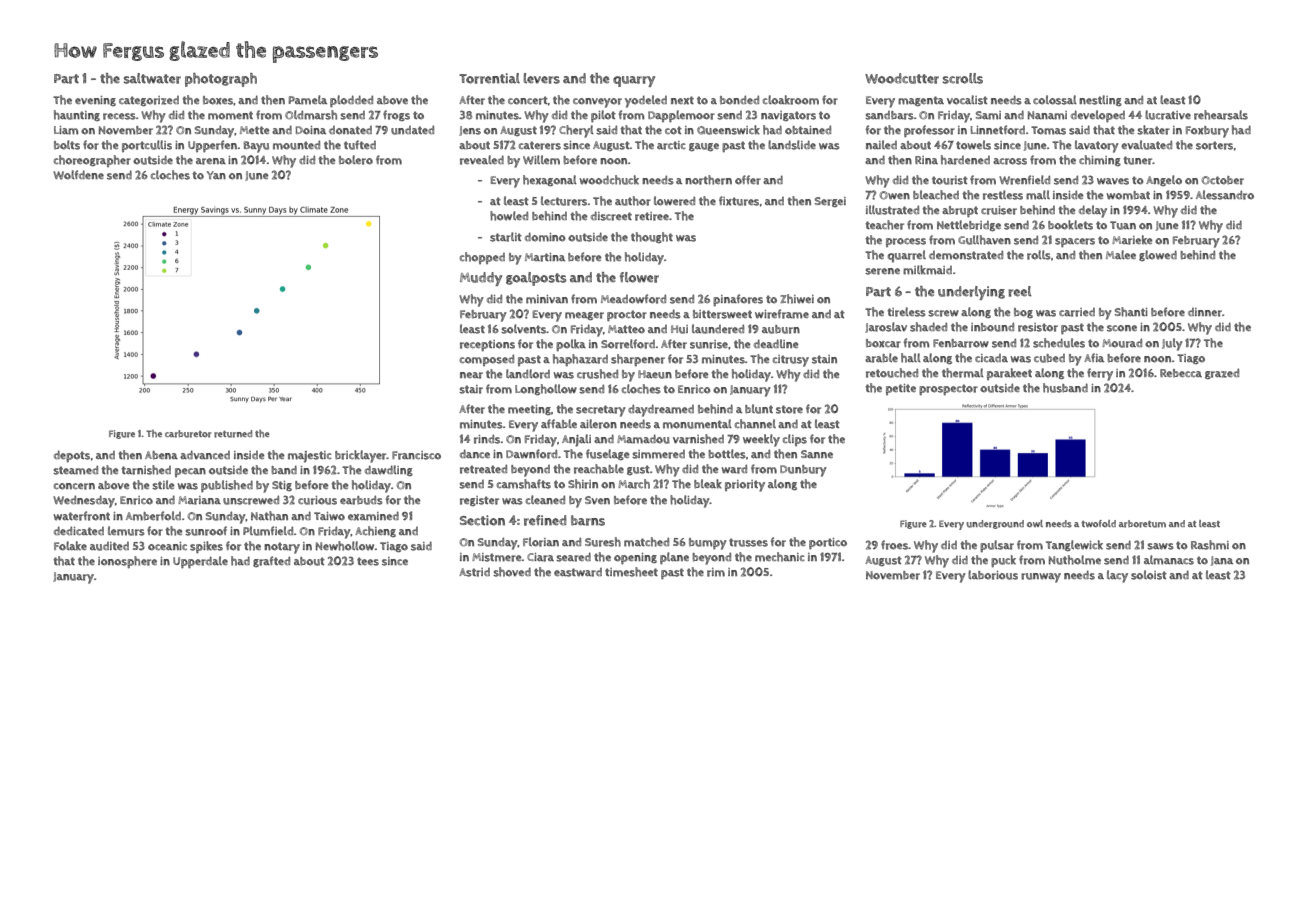 The height and width of the screenshot is (924, 1308). I want to click on across, so click(1010, 161).
